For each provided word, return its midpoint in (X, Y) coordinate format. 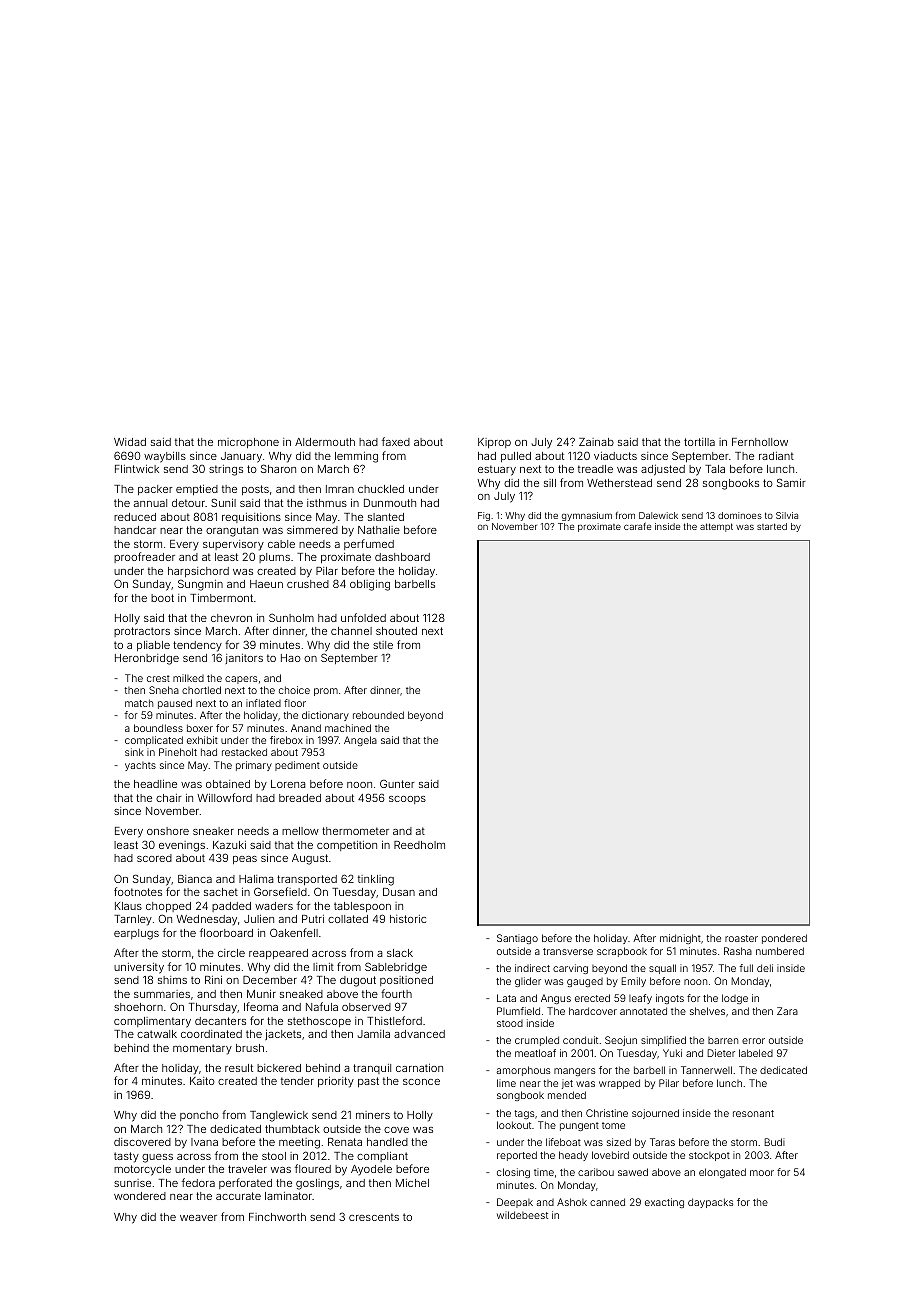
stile (383, 645)
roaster (741, 938)
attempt (716, 527)
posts (255, 490)
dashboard (402, 557)
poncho (199, 1116)
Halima (256, 879)
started (772, 526)
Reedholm (419, 845)
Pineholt (178, 752)
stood (510, 1023)
